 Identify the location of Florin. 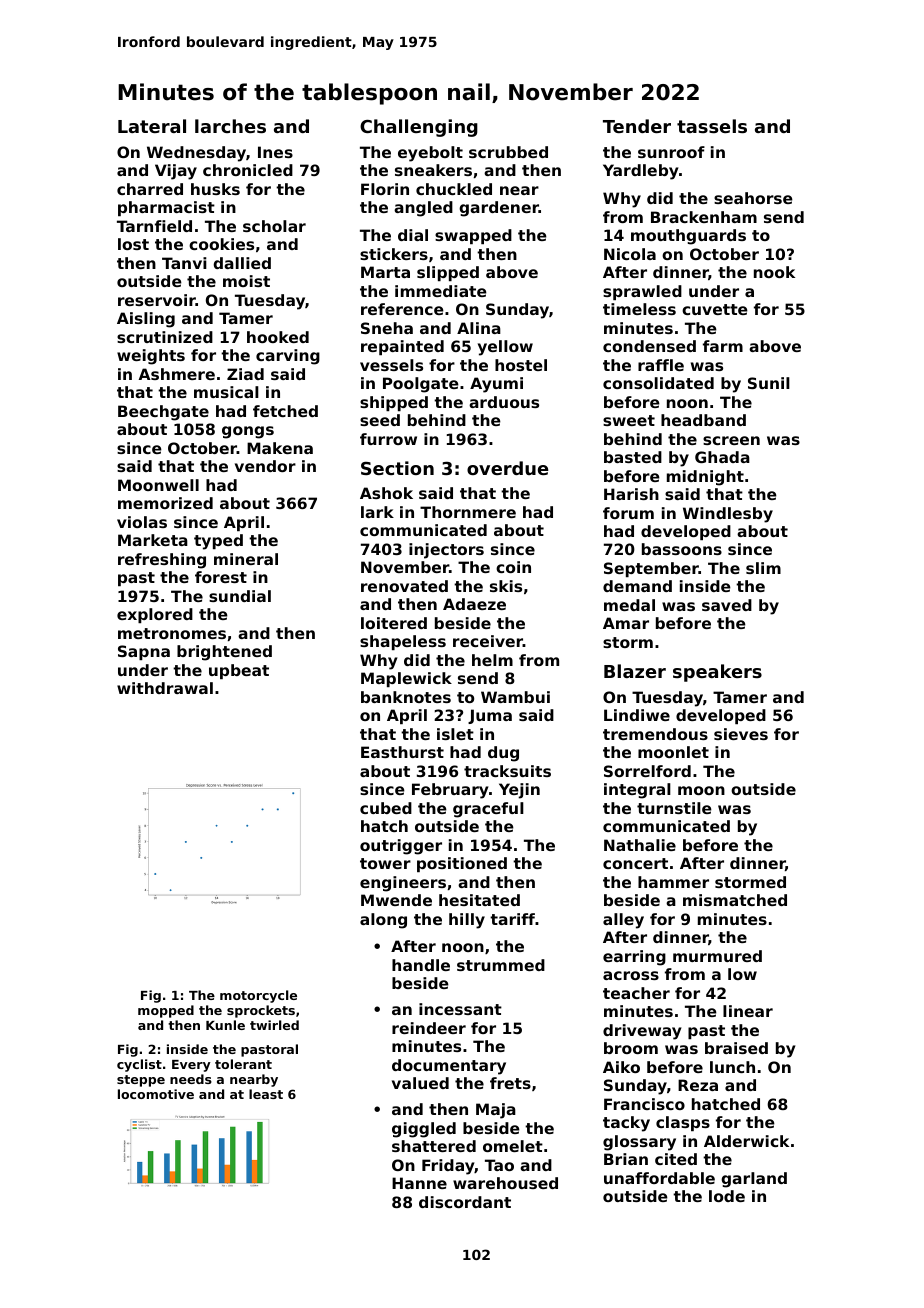
(385, 189).
